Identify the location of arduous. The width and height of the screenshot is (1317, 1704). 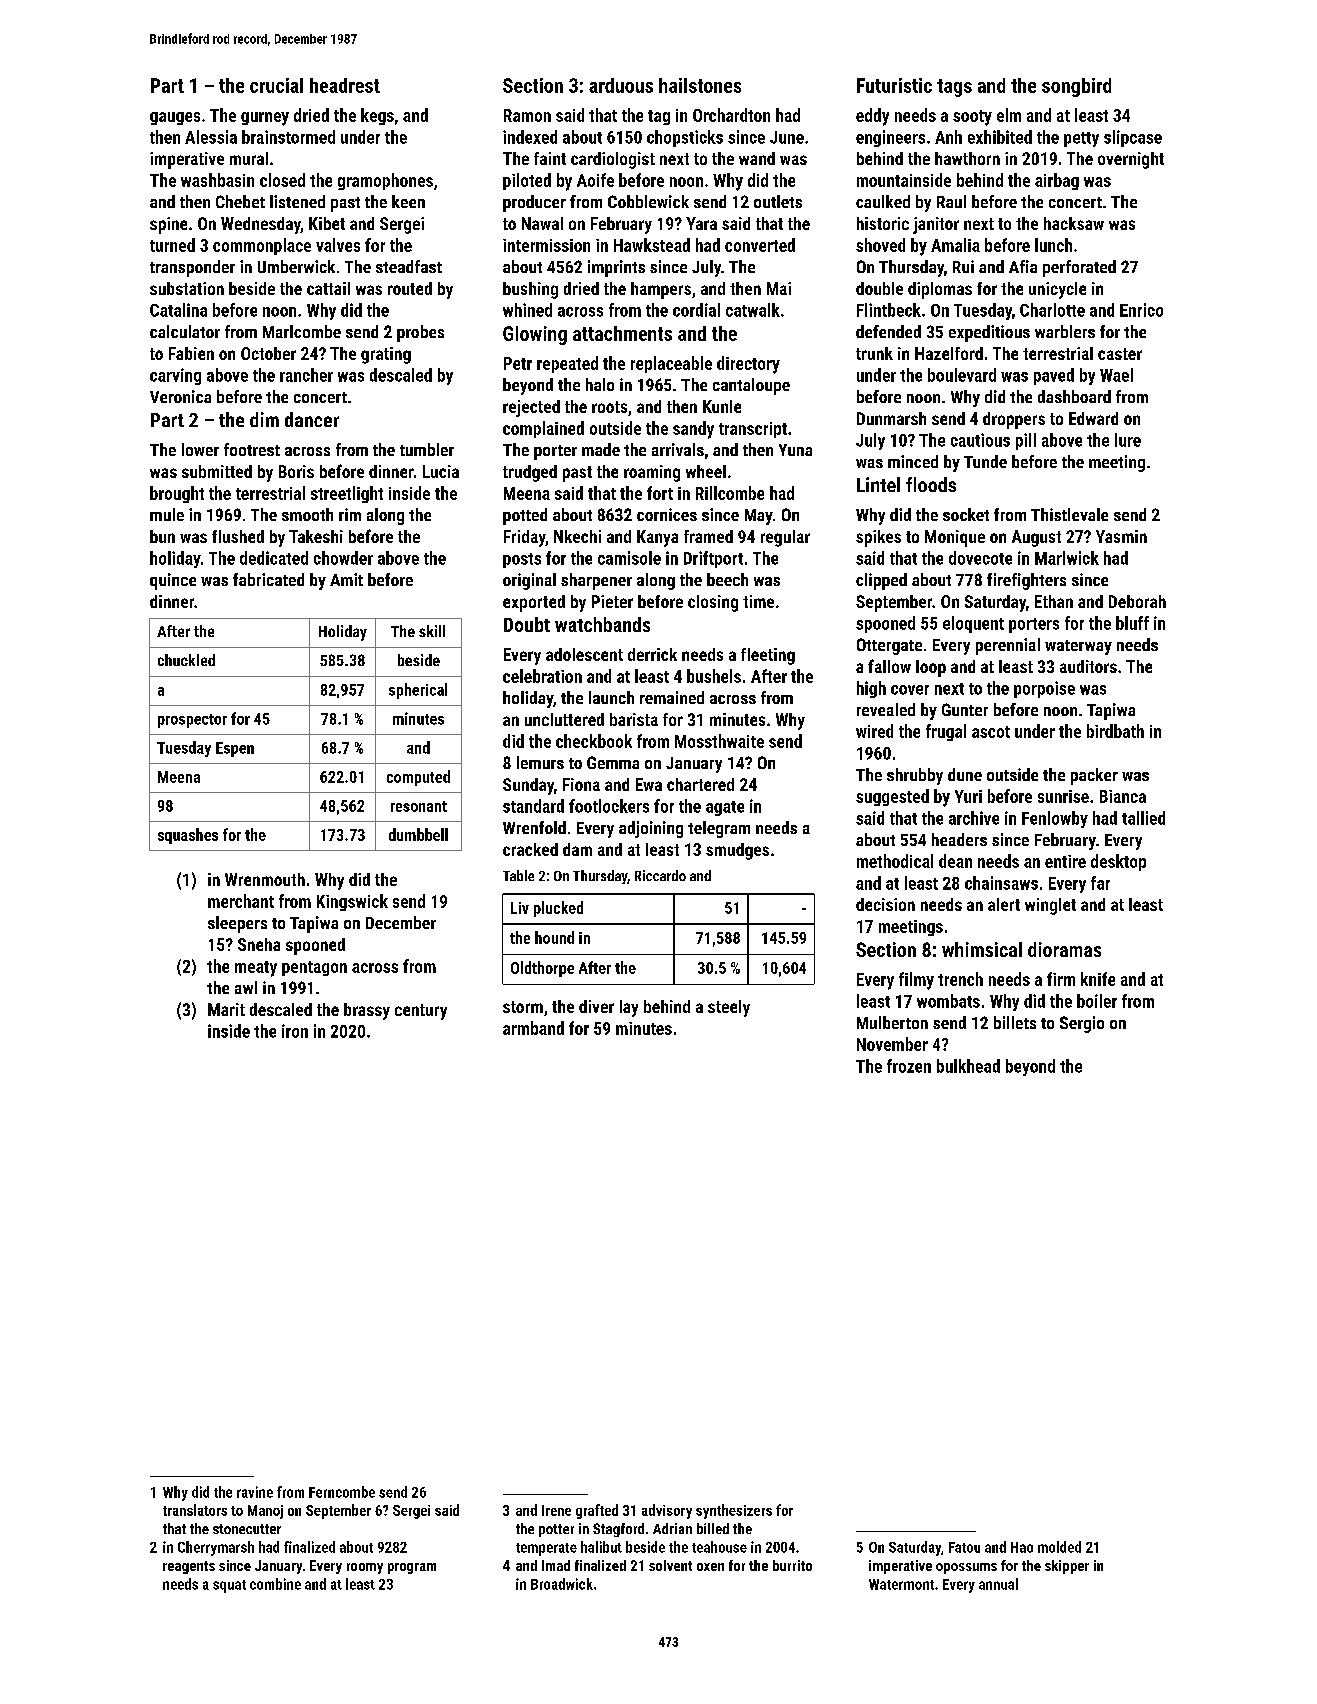
(621, 85).
